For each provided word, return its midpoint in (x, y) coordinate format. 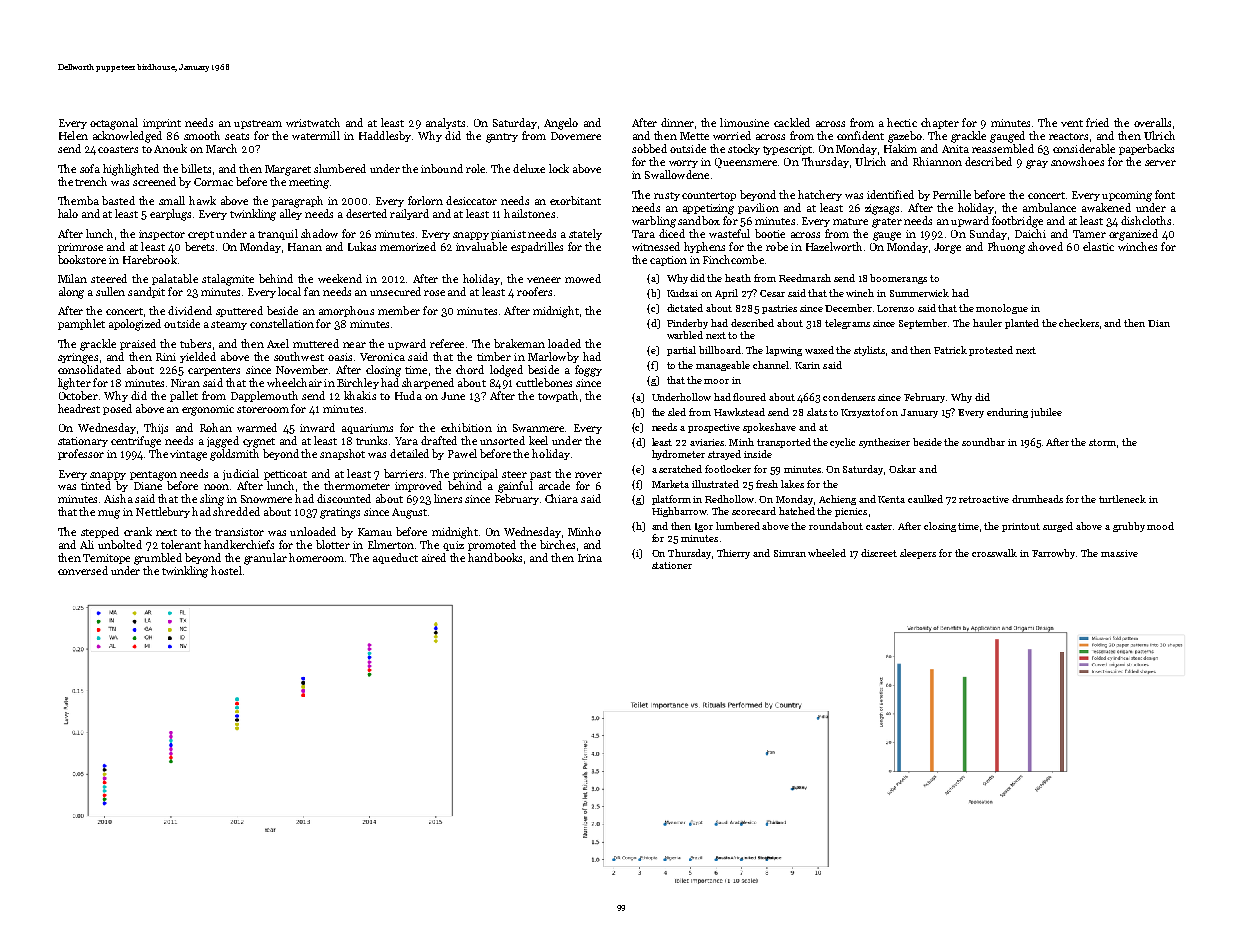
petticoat (285, 475)
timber (494, 356)
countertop (709, 196)
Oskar (902, 469)
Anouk (170, 148)
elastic (1098, 246)
